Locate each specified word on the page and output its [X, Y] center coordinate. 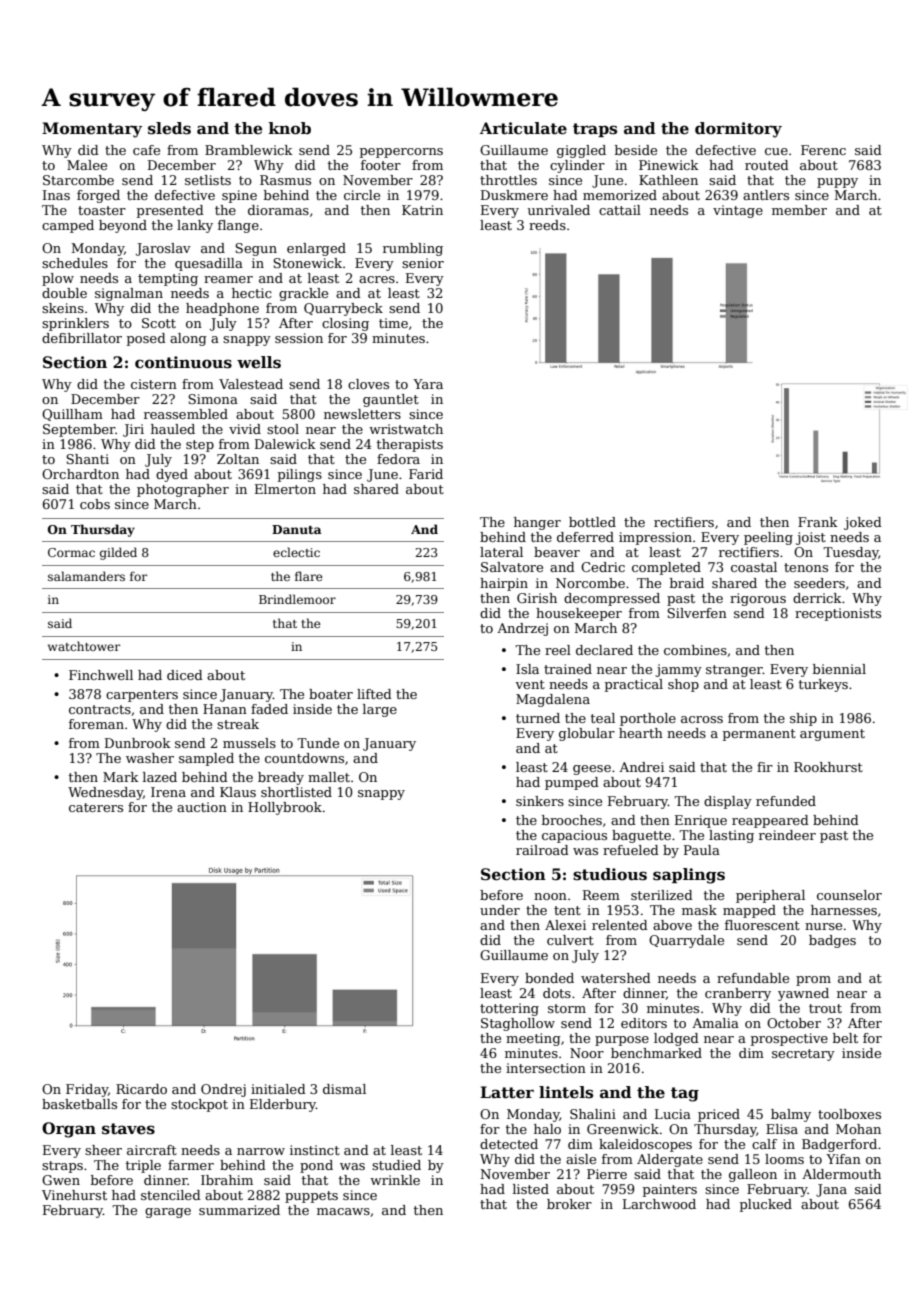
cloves [368, 384]
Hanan [225, 709]
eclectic [296, 552]
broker [569, 1204]
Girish [537, 598]
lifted [374, 694]
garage [168, 1213]
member [799, 210]
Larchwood [659, 1204]
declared [604, 650]
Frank [818, 522]
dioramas [278, 210]
